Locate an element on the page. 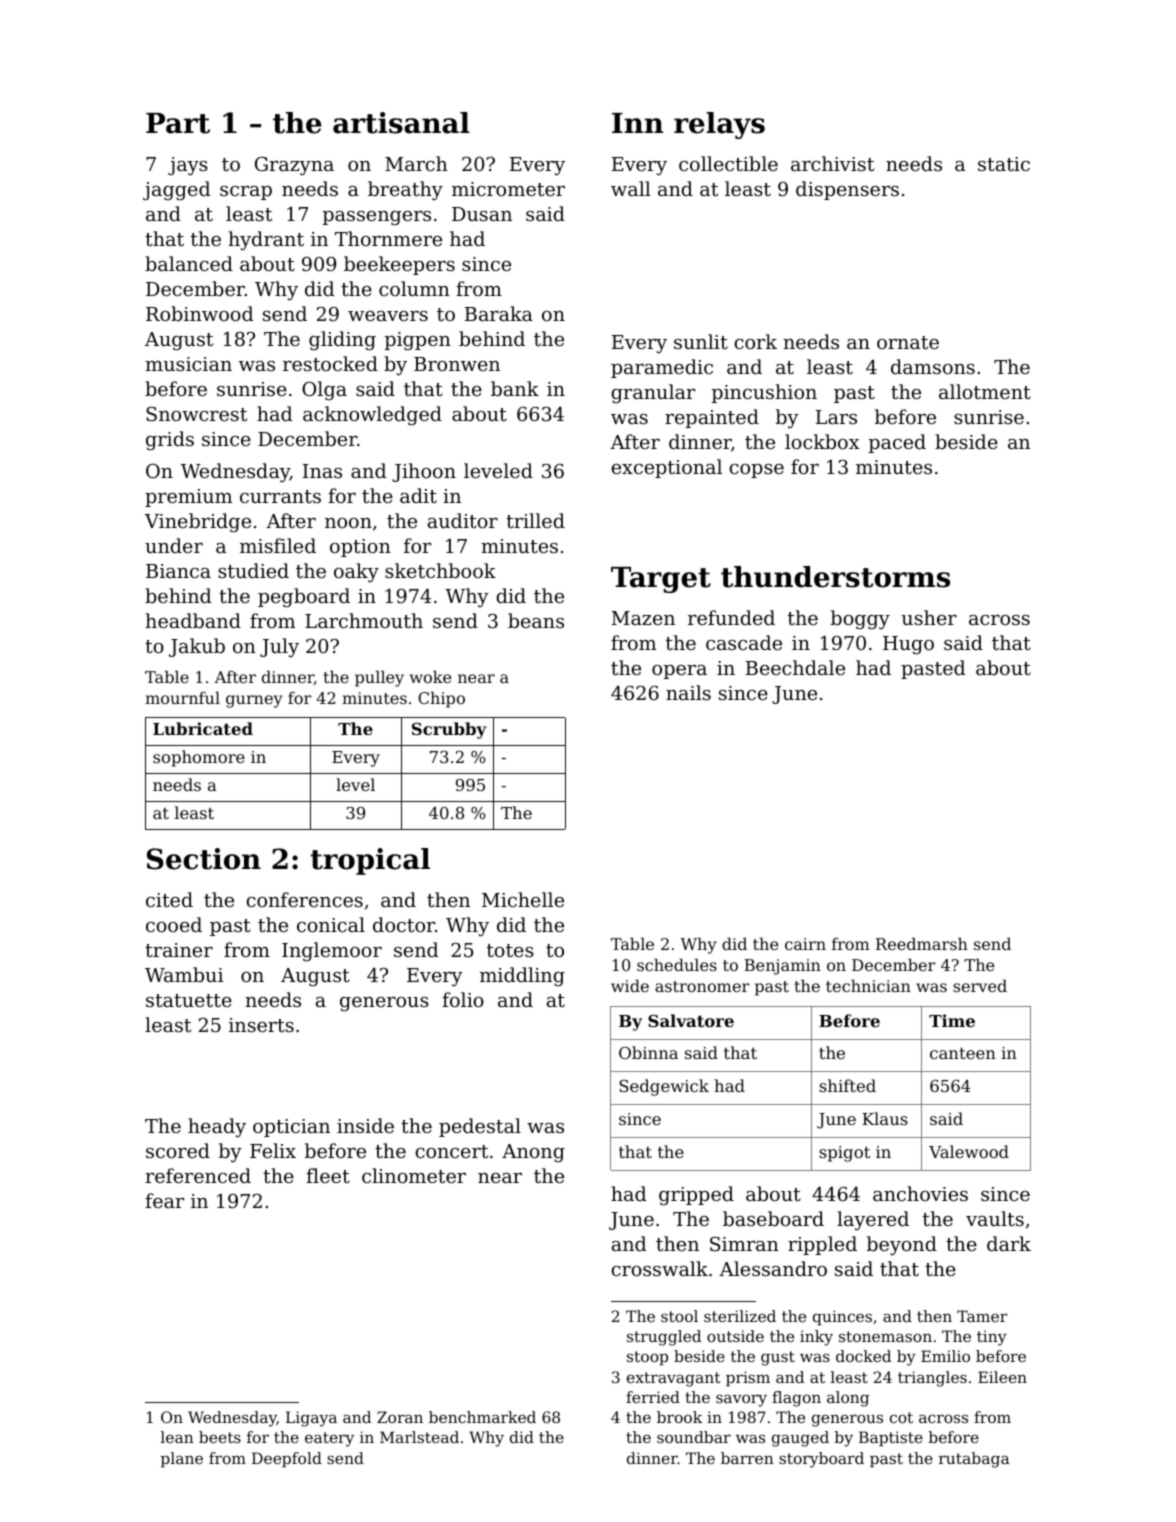  Felix is located at coordinates (273, 1150).
